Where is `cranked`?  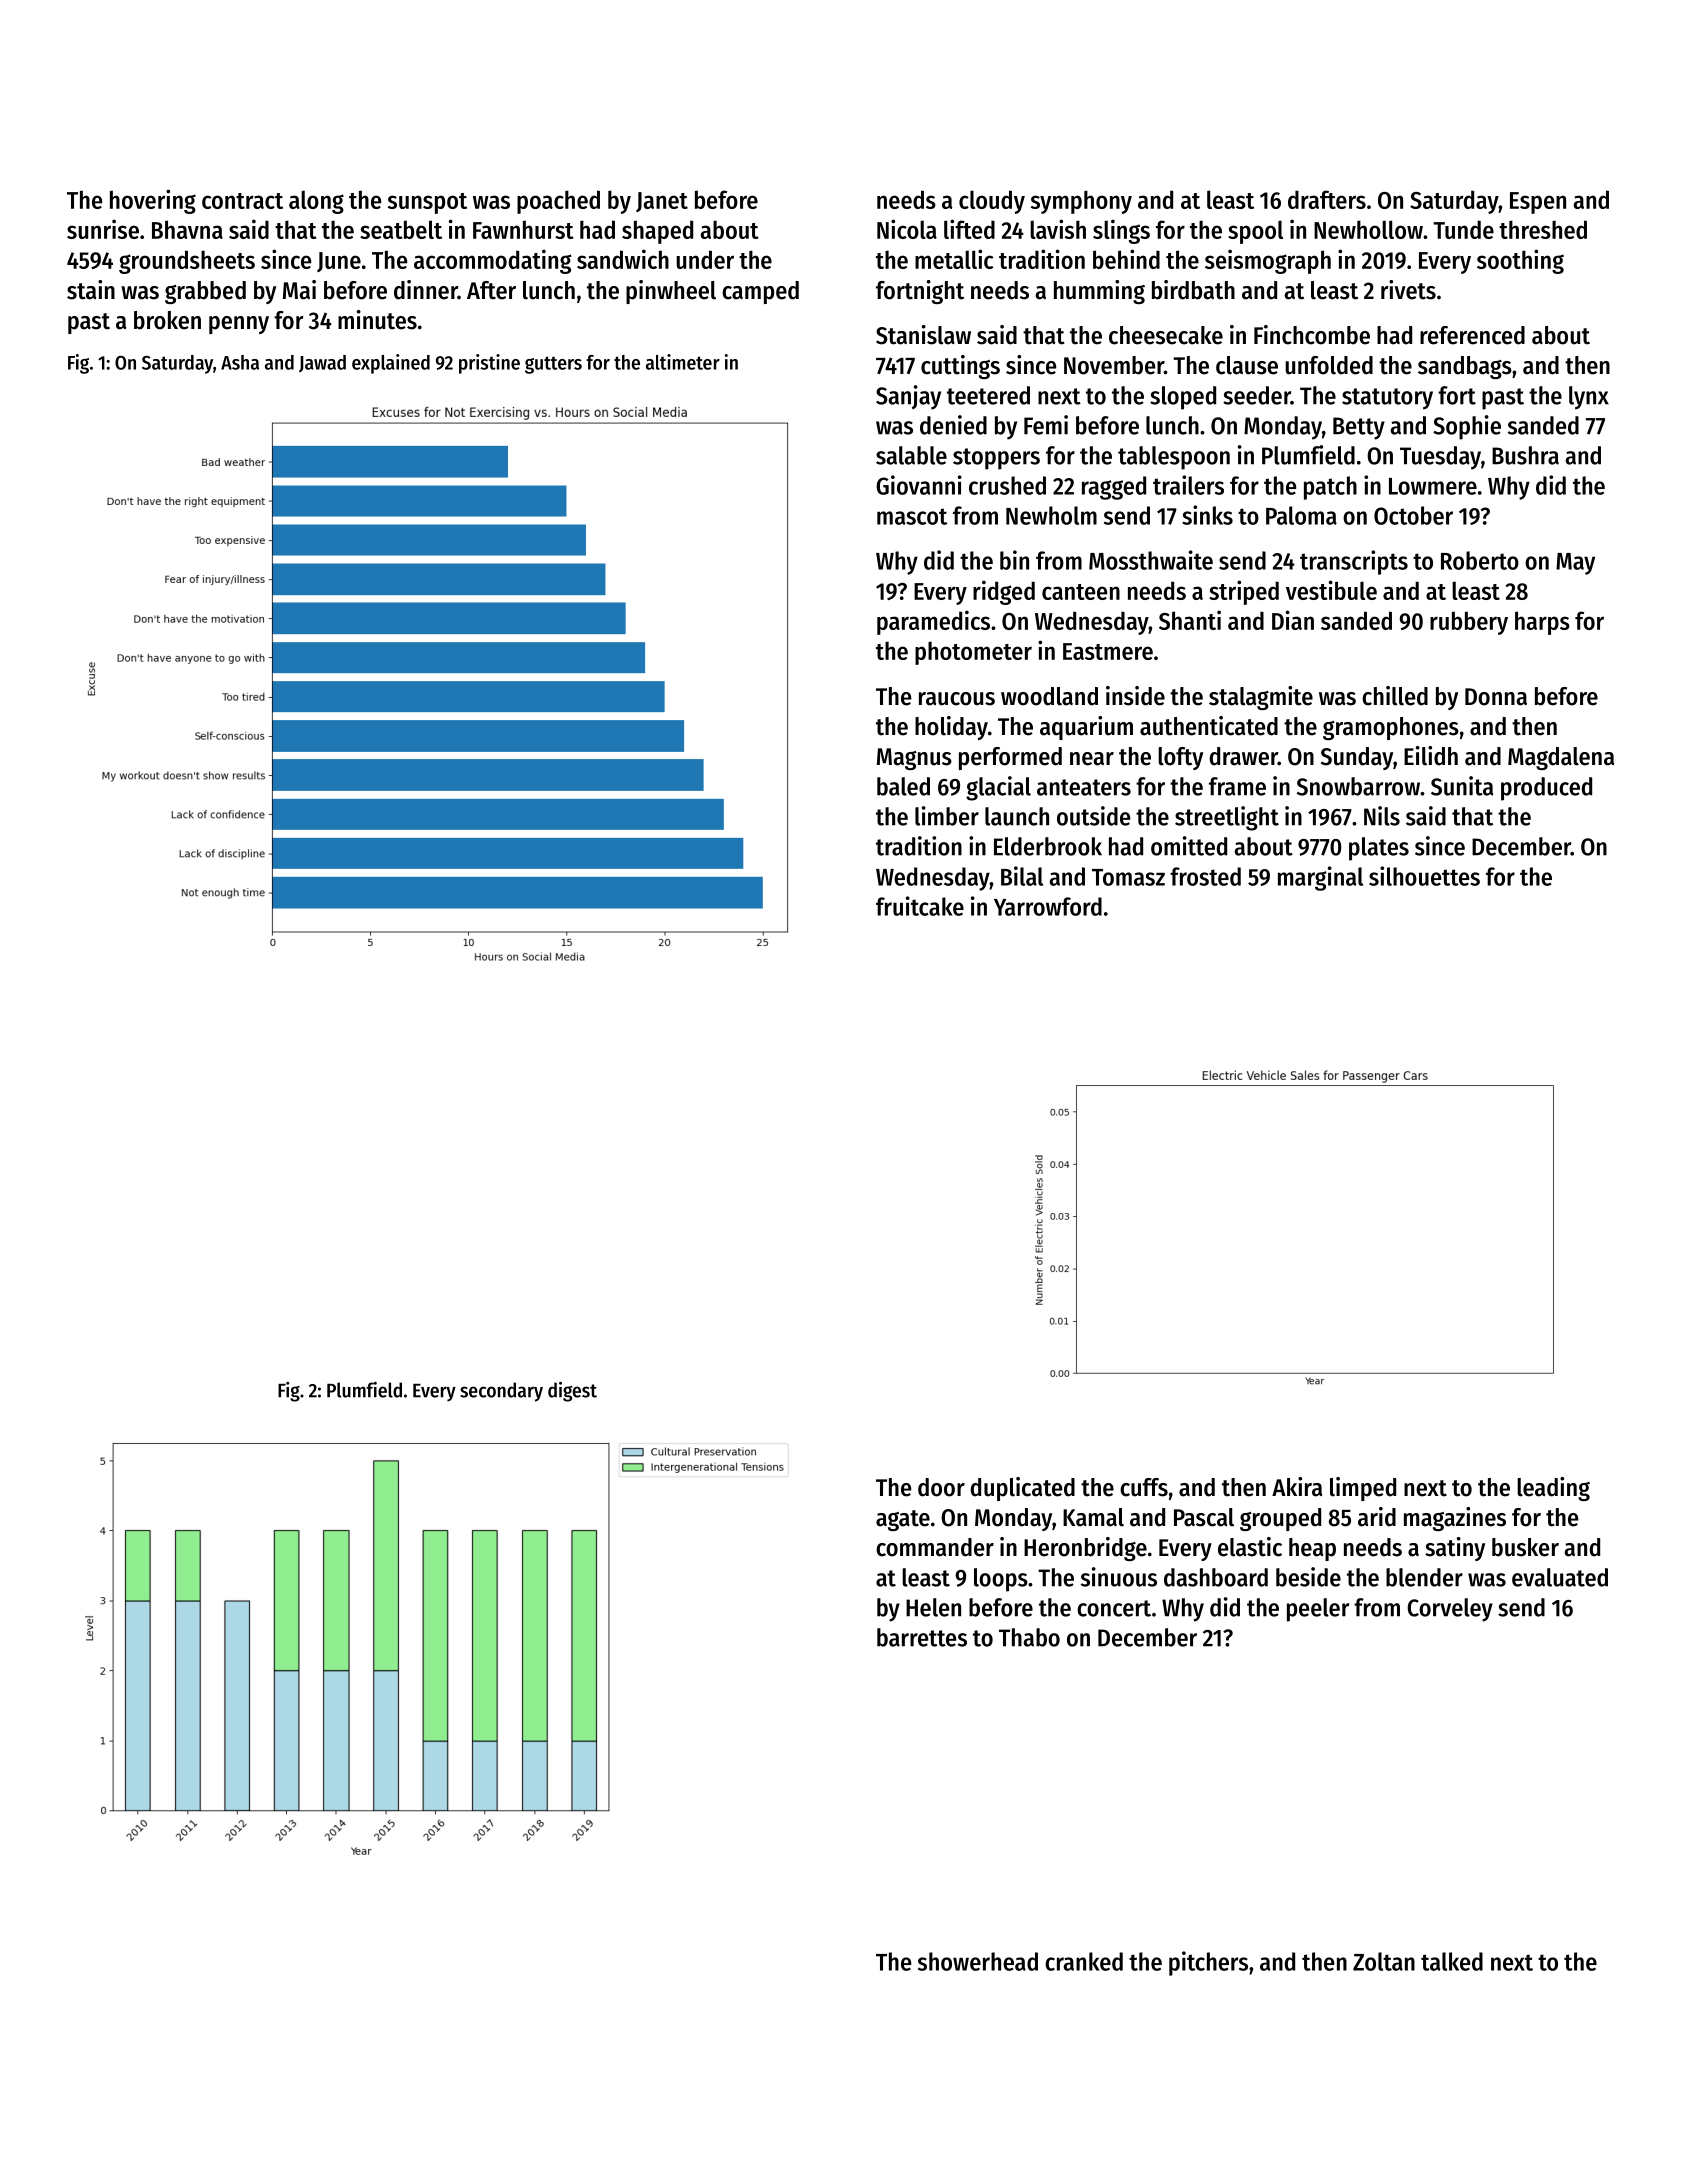
cranked is located at coordinates (1084, 1961).
